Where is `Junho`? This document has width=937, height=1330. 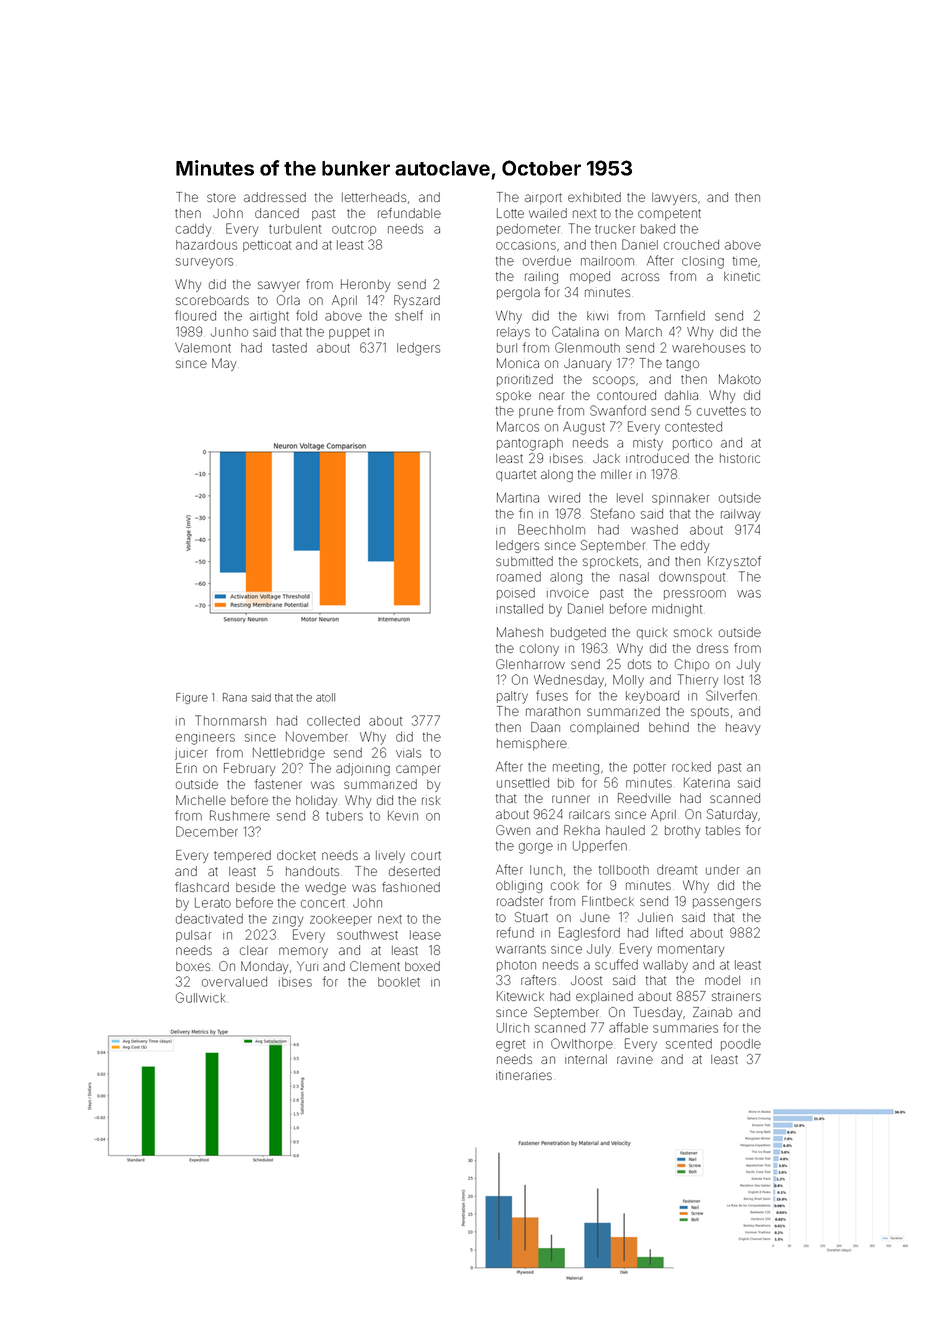 Junho is located at coordinates (229, 332).
